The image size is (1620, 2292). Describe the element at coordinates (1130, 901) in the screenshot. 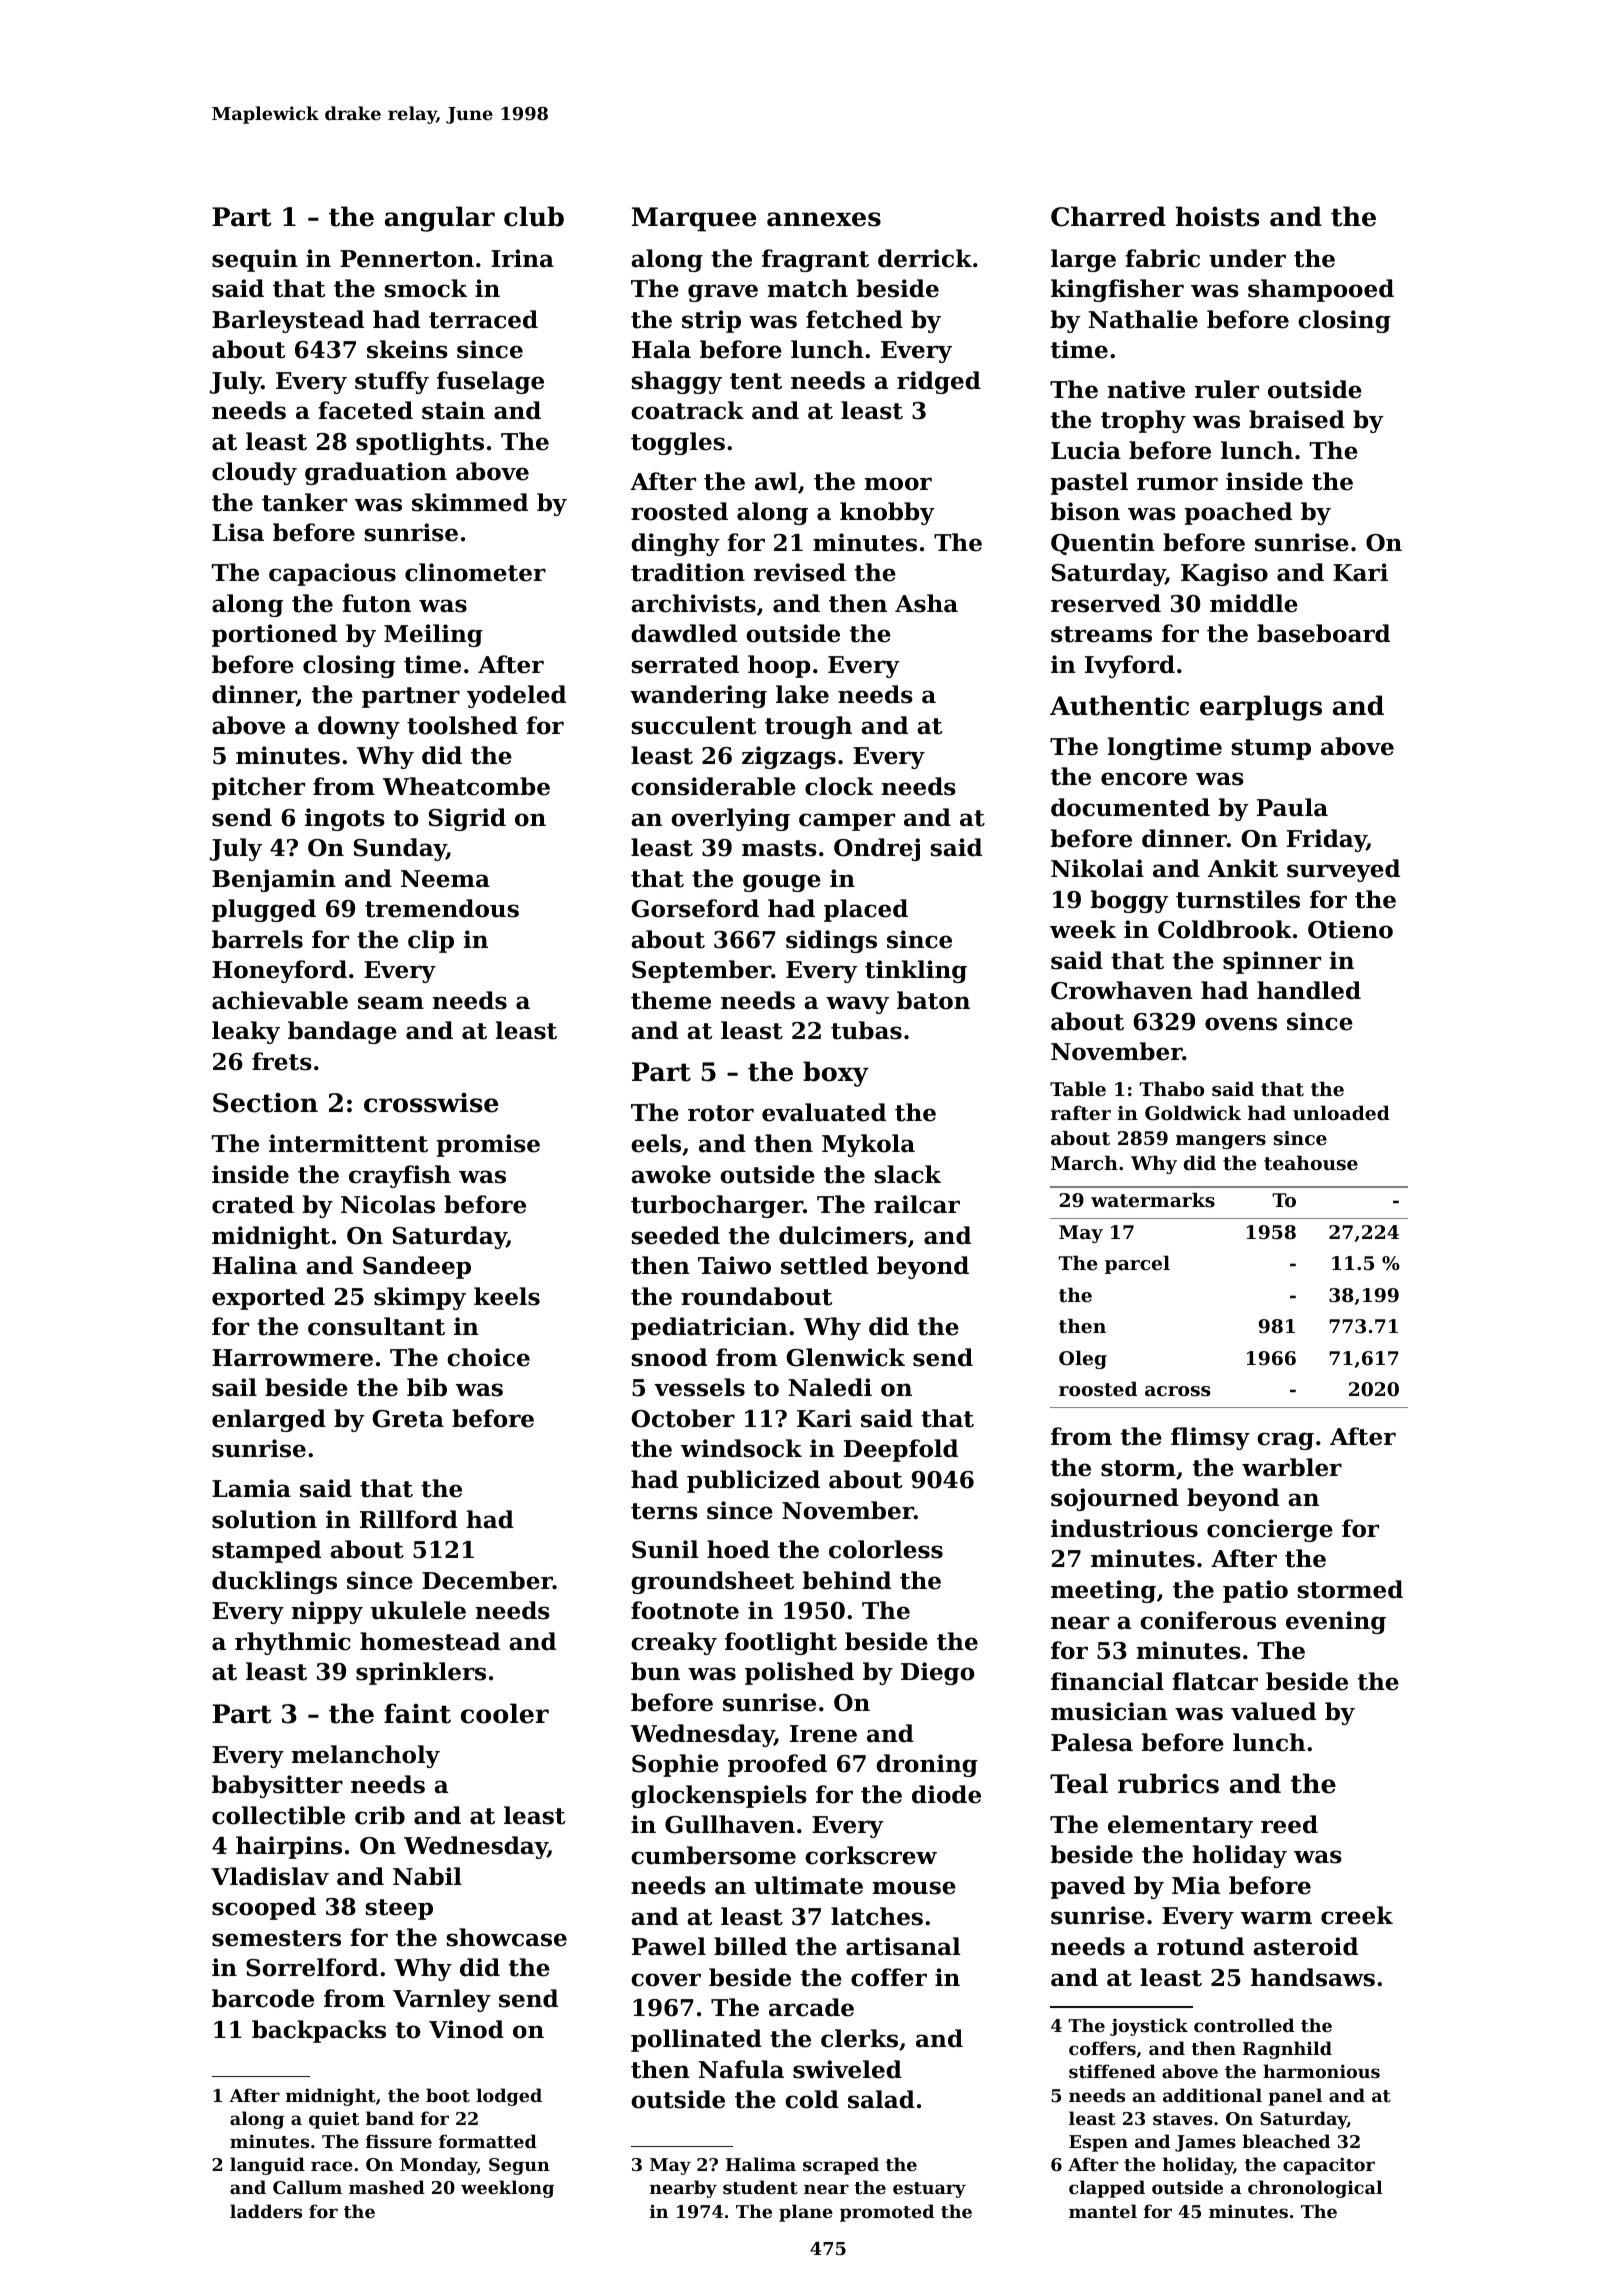

I see `boggy` at that location.
